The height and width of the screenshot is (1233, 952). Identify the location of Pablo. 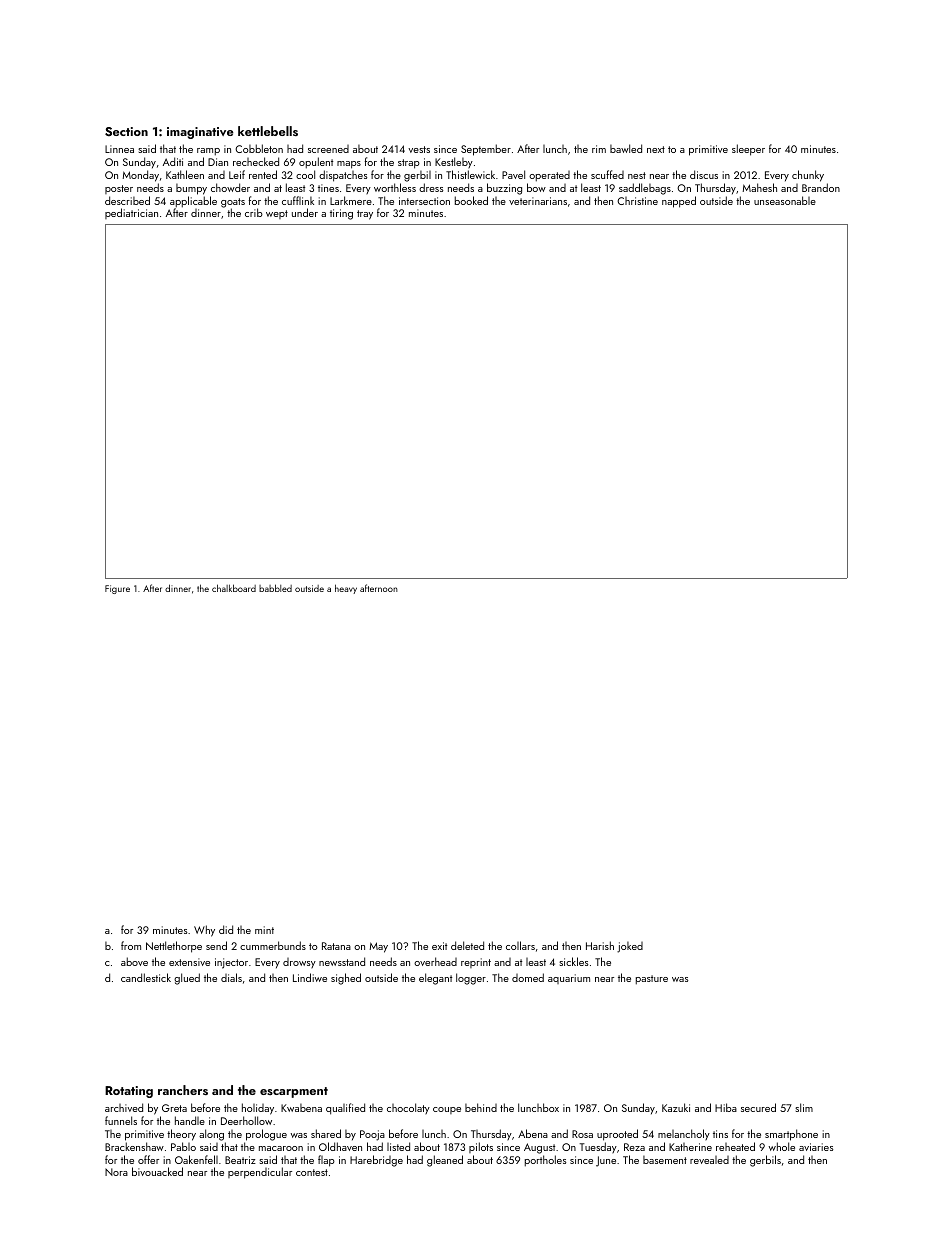
(183, 1146).
